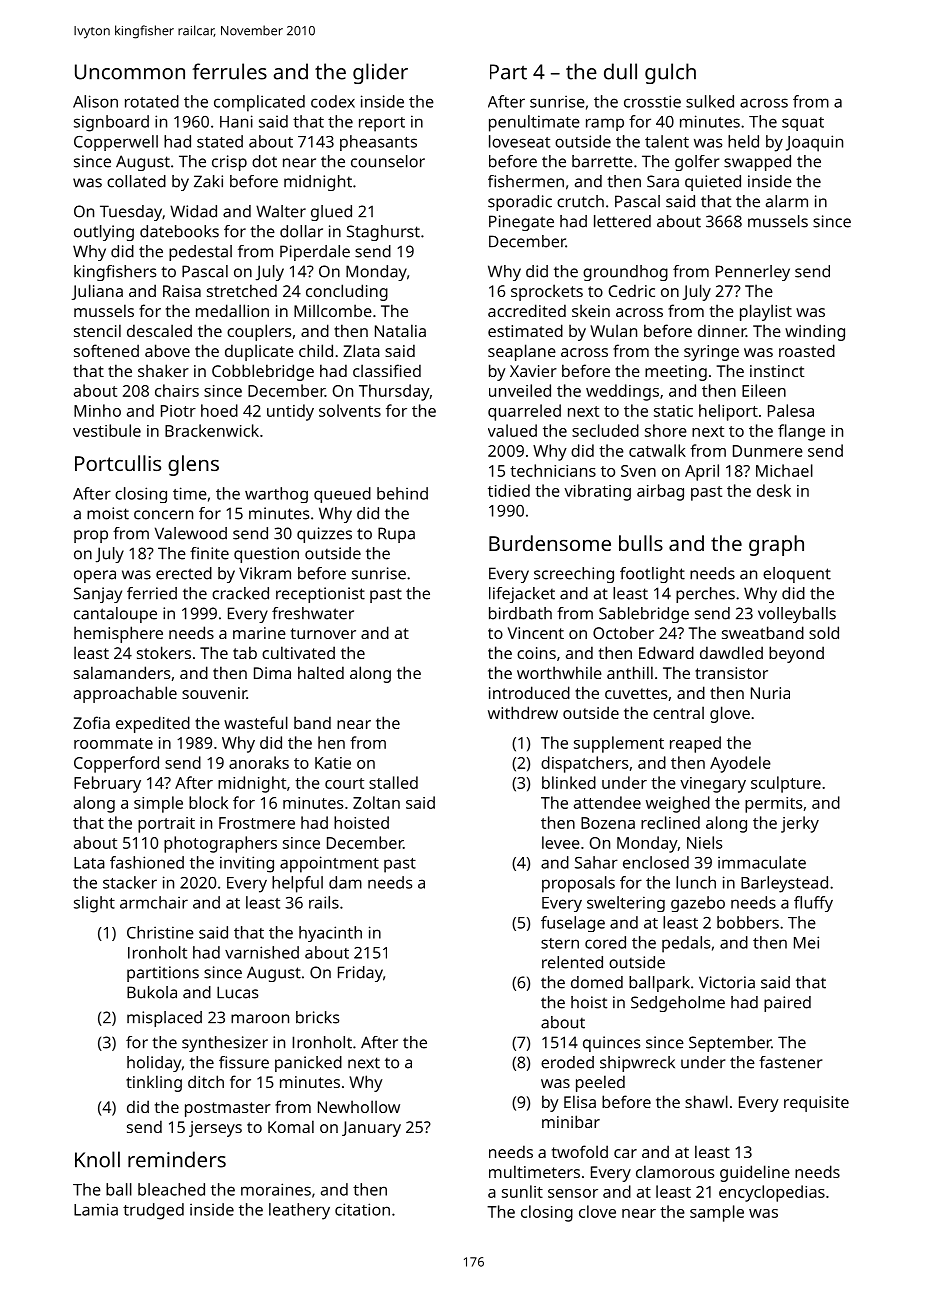 Image resolution: width=925 pixels, height=1314 pixels. Describe the element at coordinates (323, 633) in the screenshot. I see `turnover` at that location.
